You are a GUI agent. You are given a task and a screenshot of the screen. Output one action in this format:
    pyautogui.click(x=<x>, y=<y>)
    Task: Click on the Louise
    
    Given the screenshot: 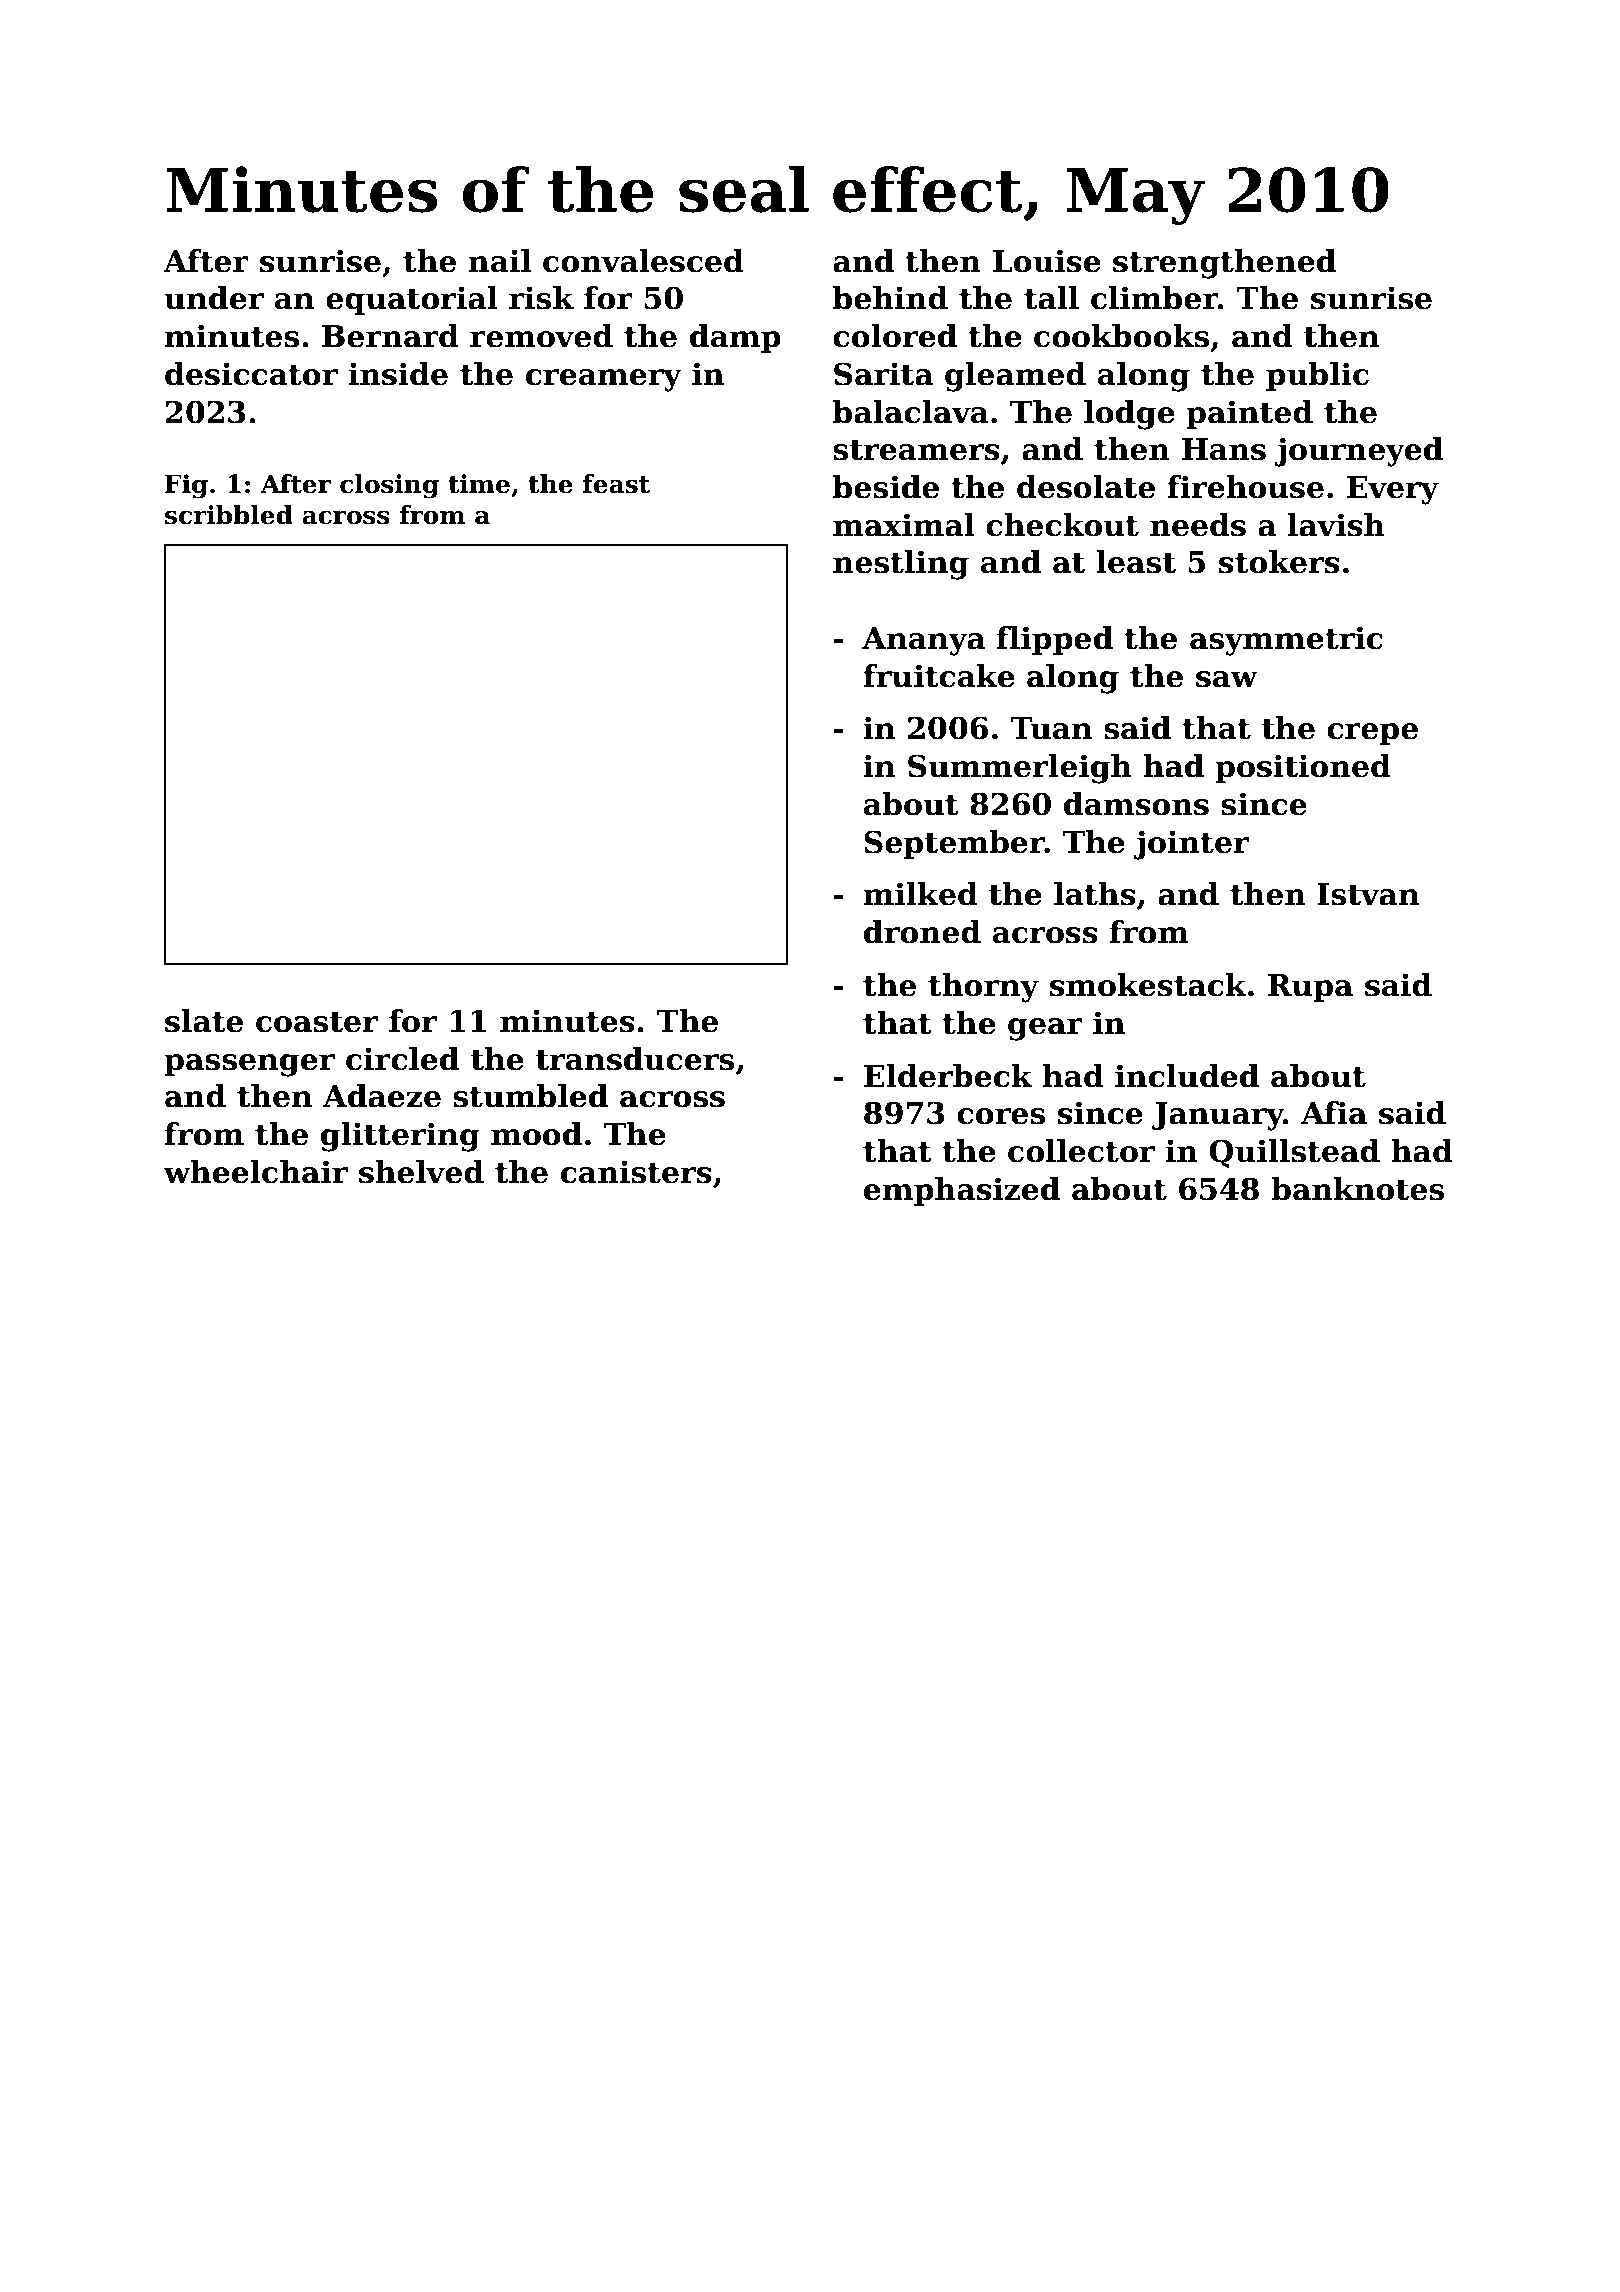 What is the action you would take?
    pyautogui.click(x=1047, y=261)
